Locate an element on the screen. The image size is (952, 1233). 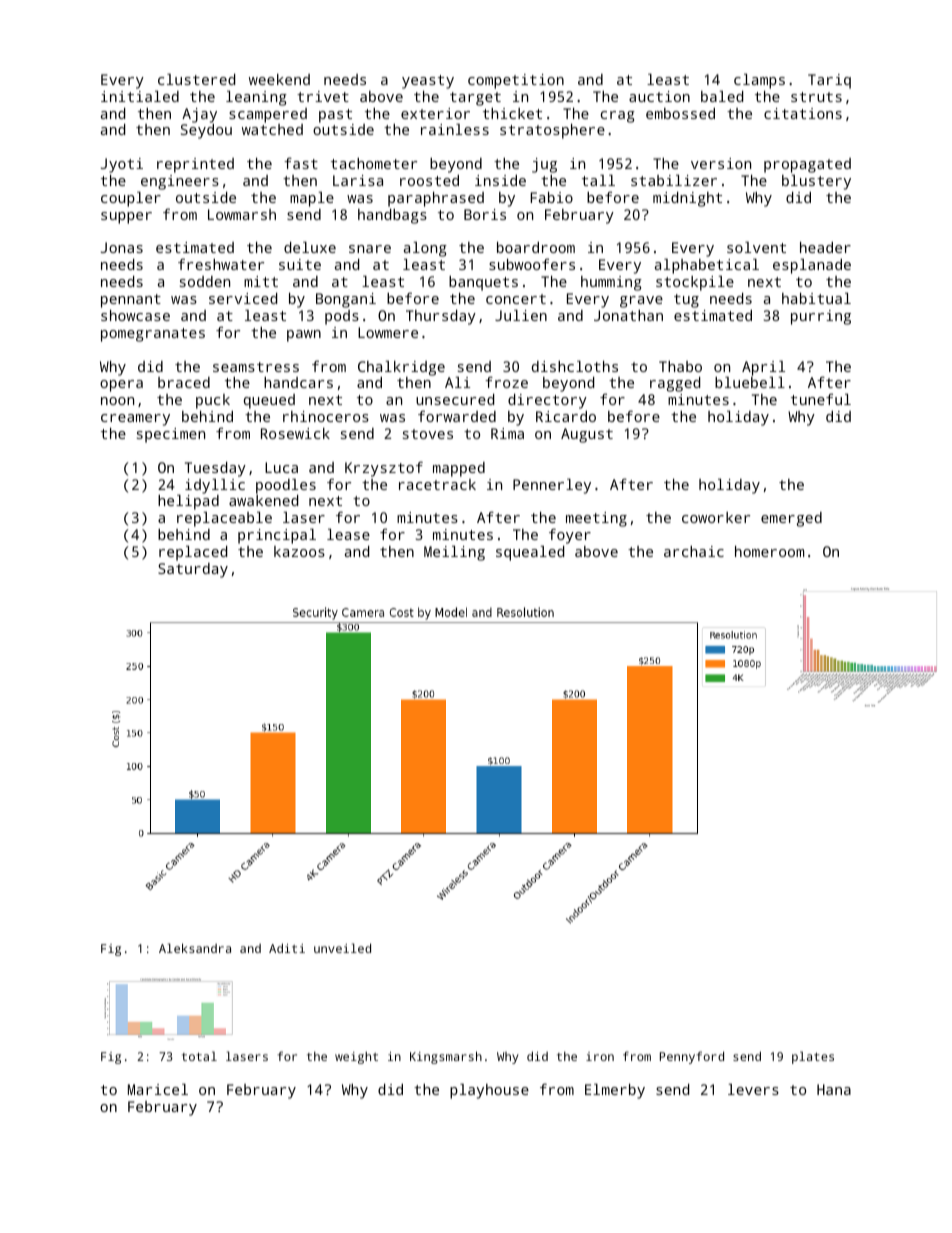
kazoos is located at coordinates (299, 551).
